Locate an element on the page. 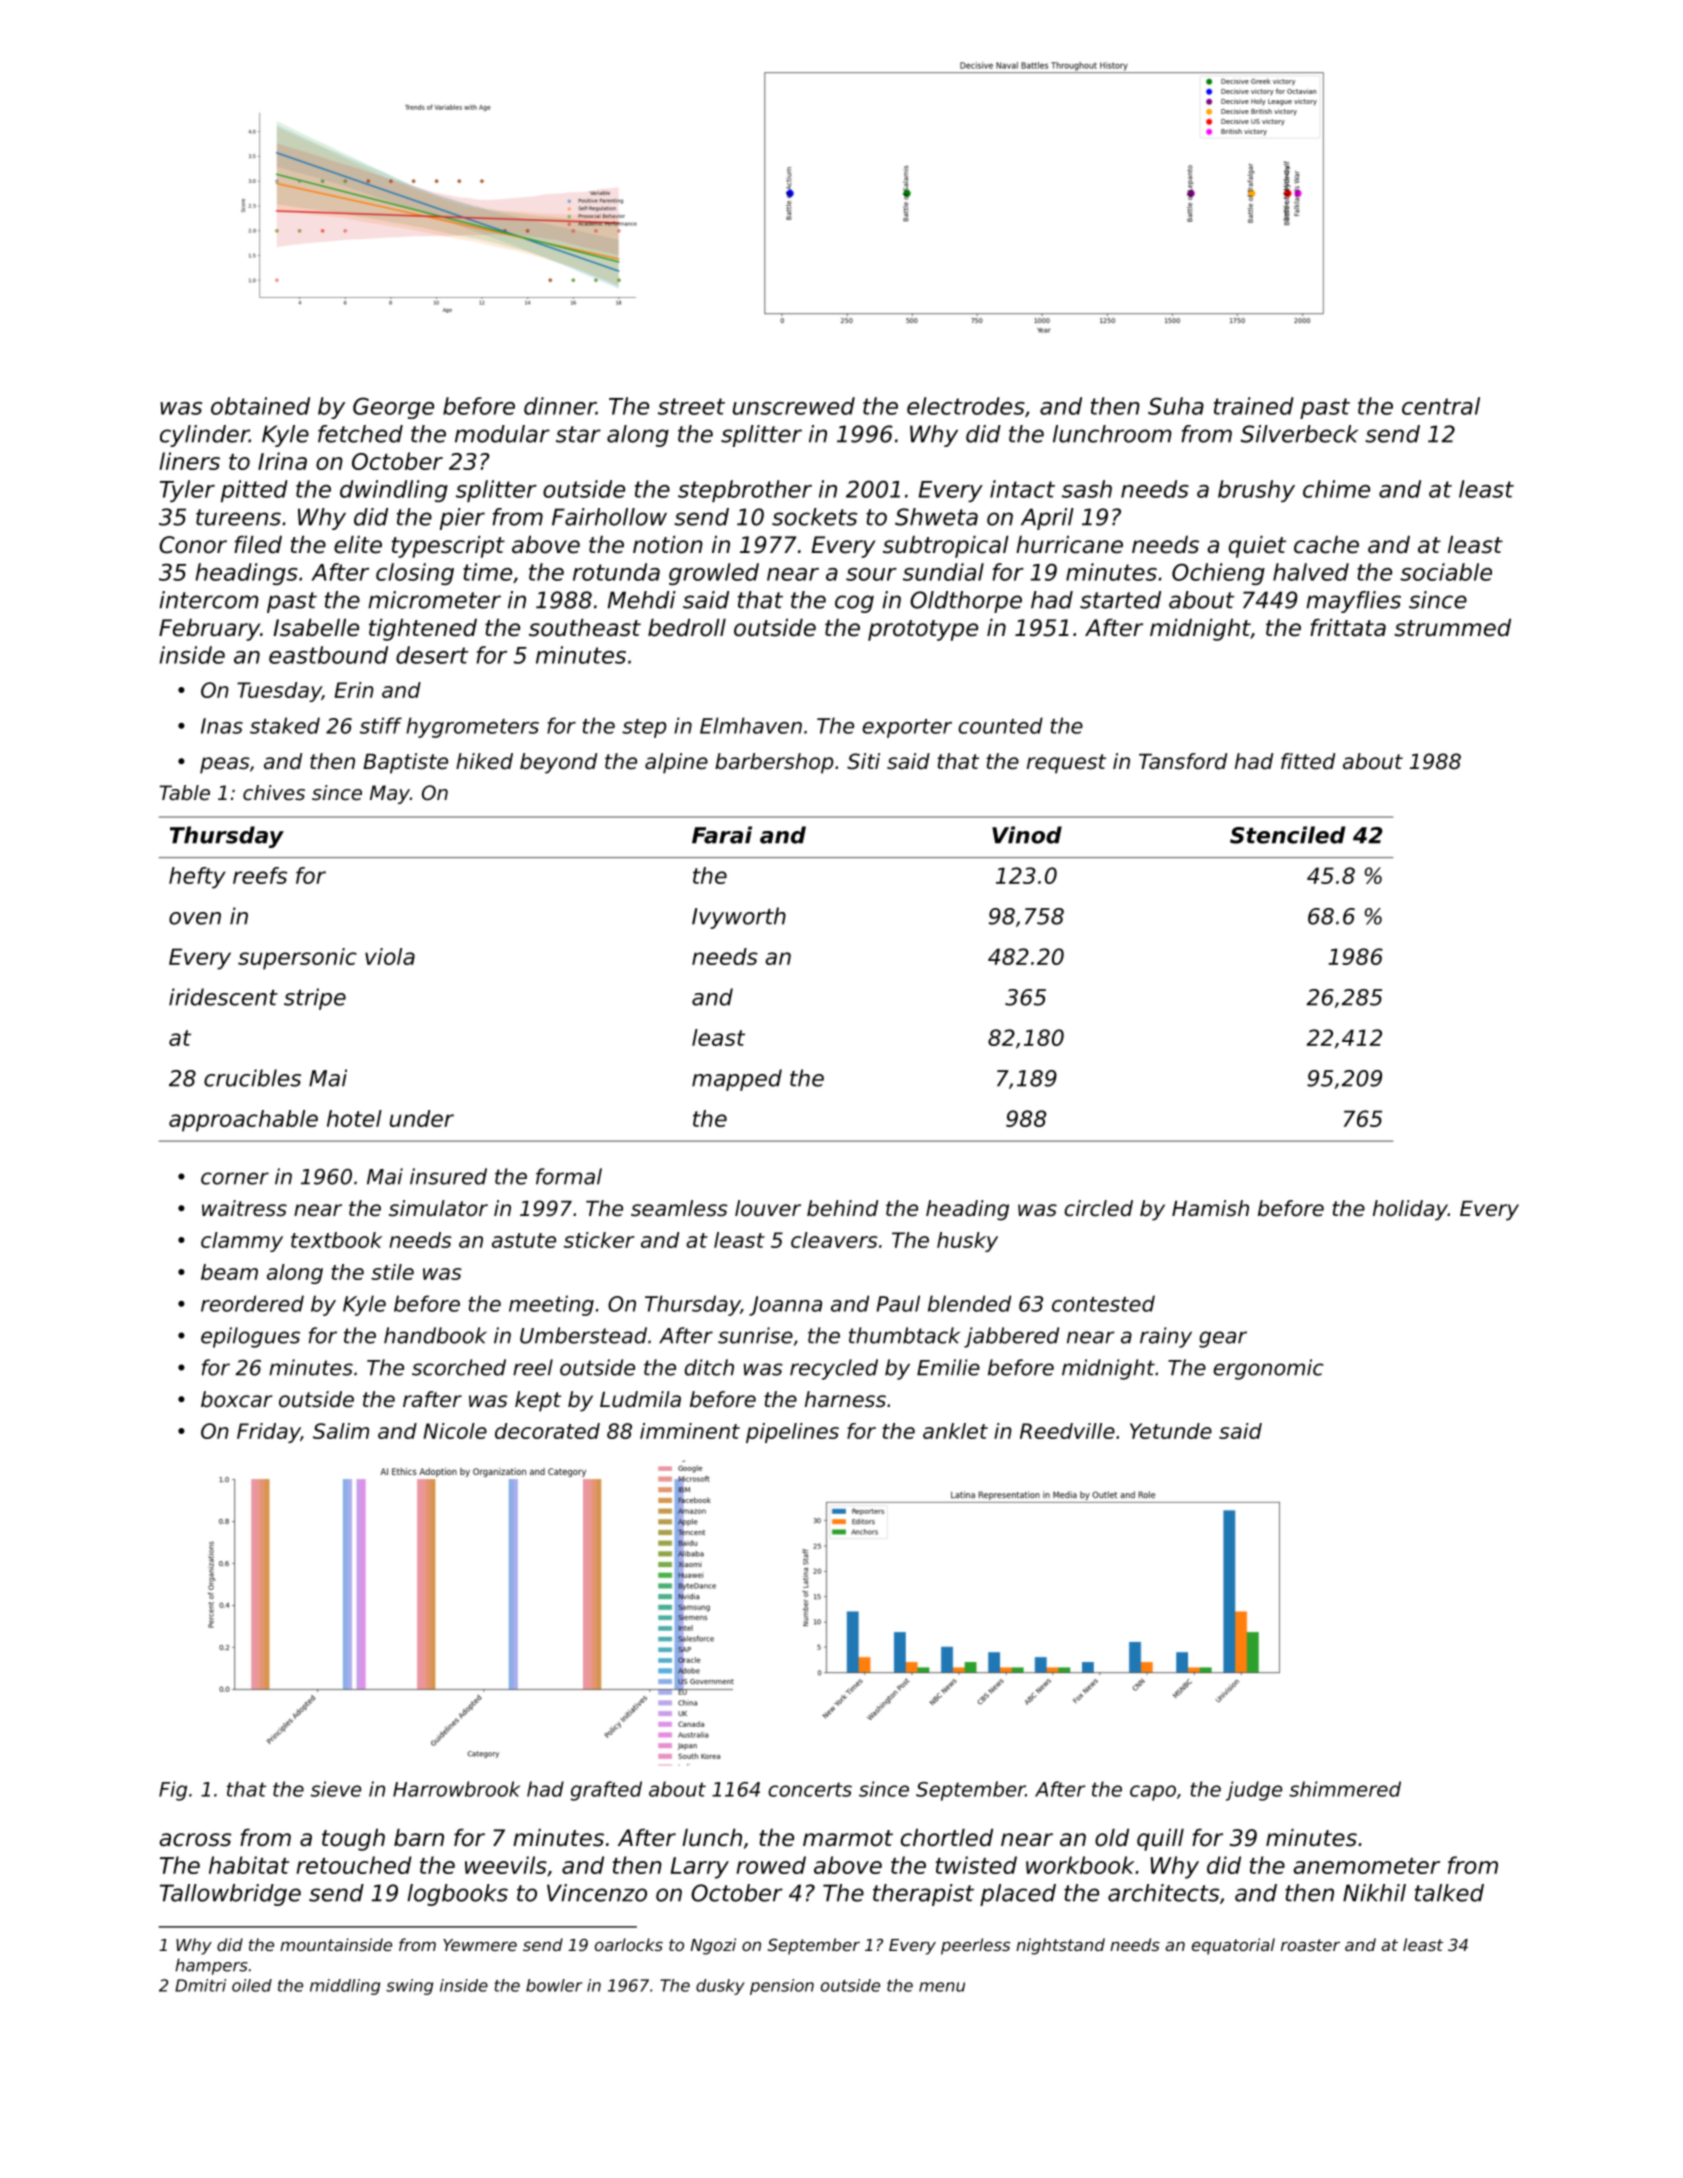  Vinod is located at coordinates (1027, 835).
